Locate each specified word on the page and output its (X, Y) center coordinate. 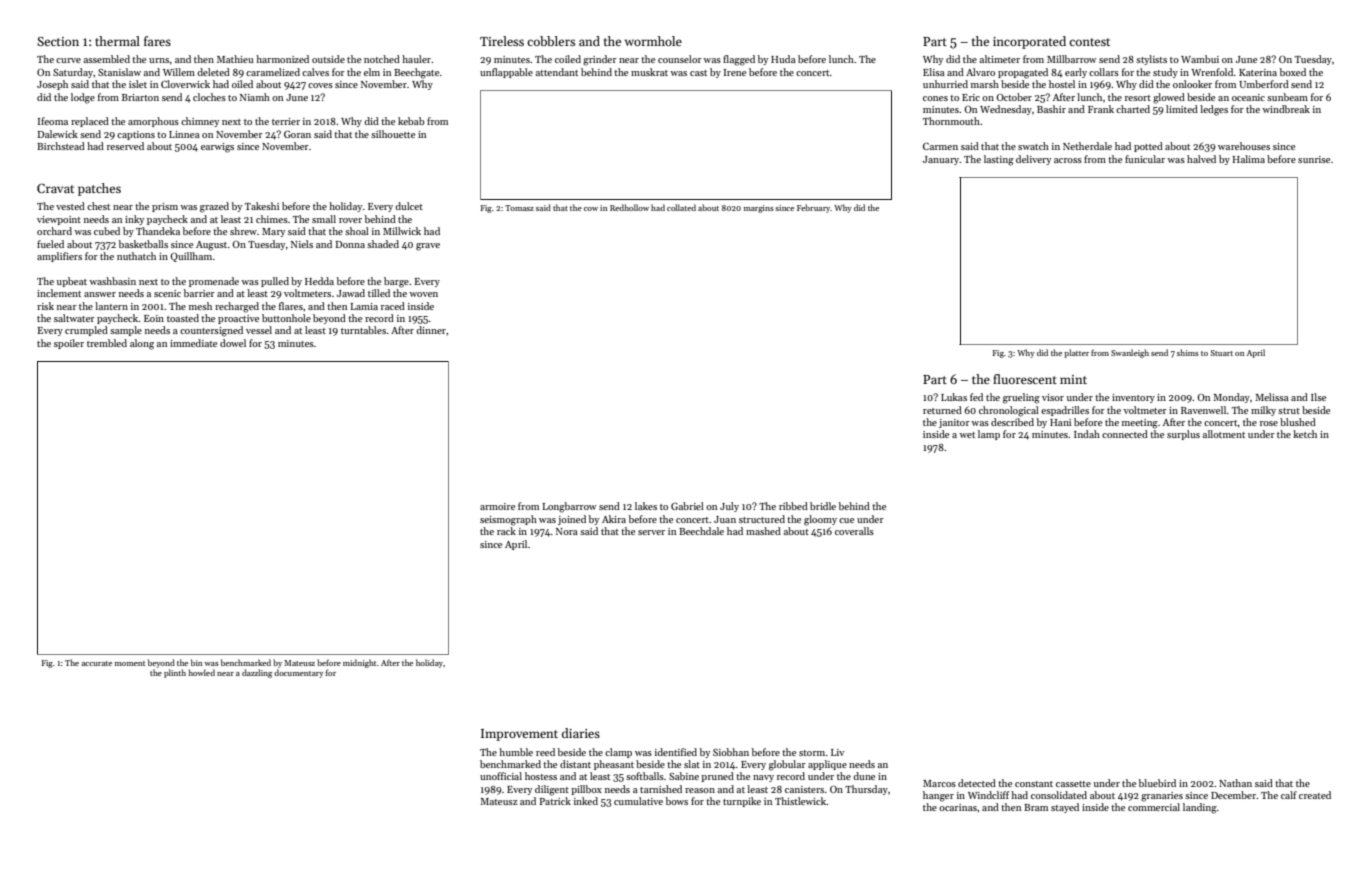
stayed (1065, 808)
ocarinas (958, 807)
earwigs (217, 148)
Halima (1249, 159)
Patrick (555, 801)
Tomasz (519, 208)
